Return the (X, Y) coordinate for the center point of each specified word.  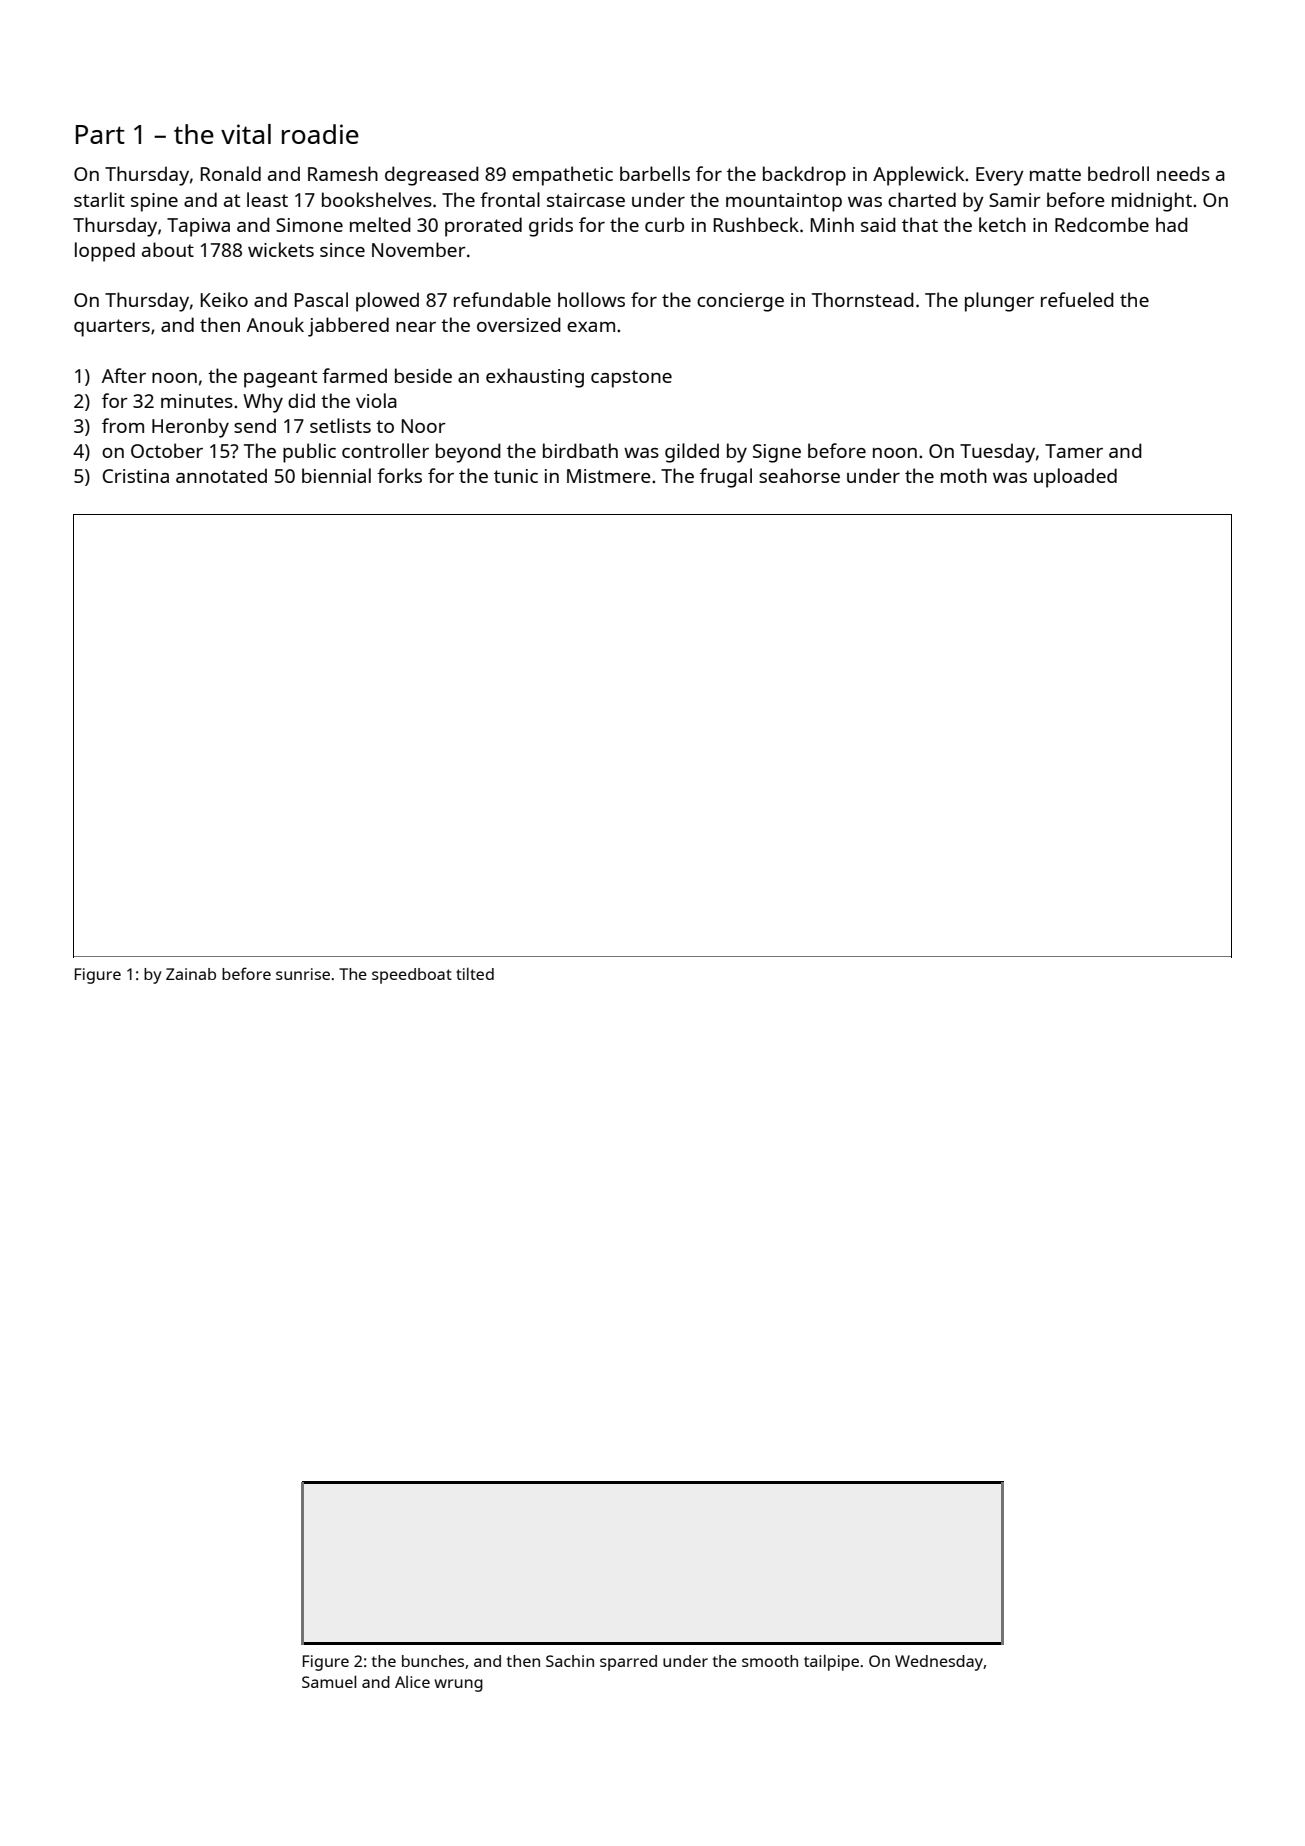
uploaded (1075, 478)
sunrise (303, 974)
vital (246, 134)
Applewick (918, 176)
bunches (433, 1661)
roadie (320, 134)
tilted (475, 974)
